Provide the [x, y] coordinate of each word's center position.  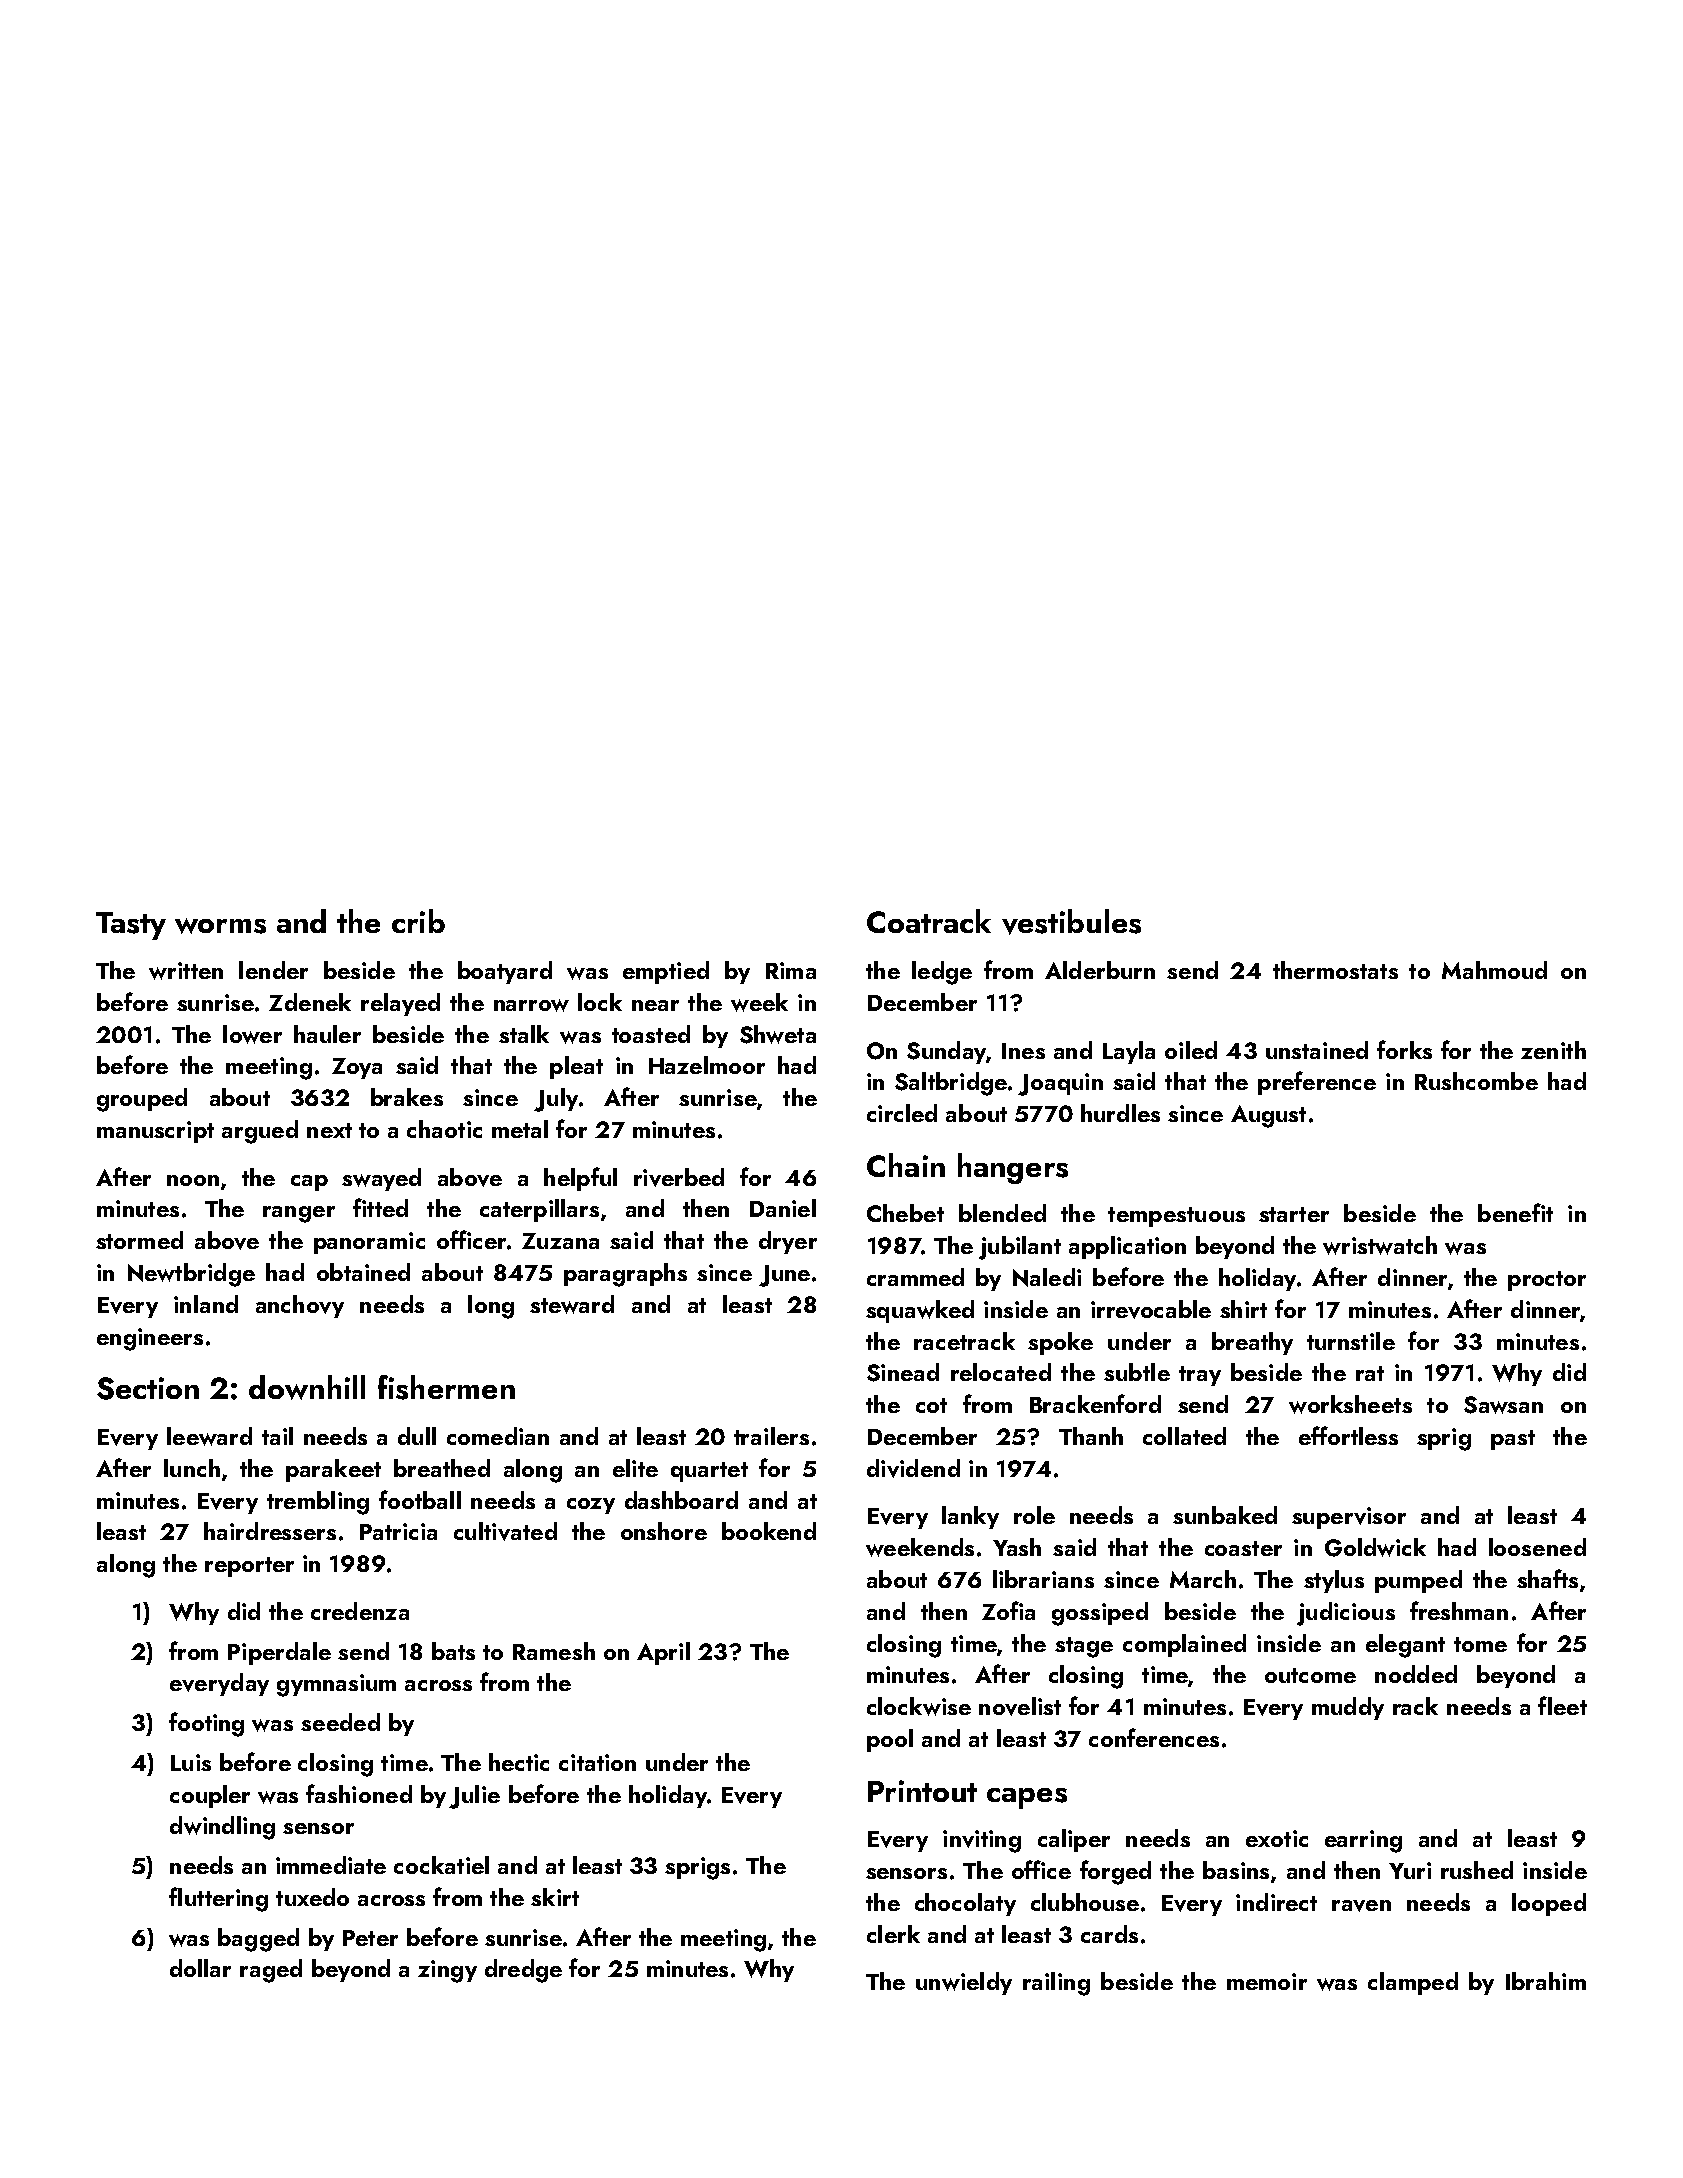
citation [597, 1762]
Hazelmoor [707, 1065]
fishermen [446, 1387]
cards [1109, 1934]
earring [1363, 1841]
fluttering [218, 1899]
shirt [1243, 1309]
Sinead [903, 1372]
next [329, 1130]
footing [206, 1724]
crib [418, 921]
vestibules [1071, 922]
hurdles [1120, 1113]
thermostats [1335, 970]
